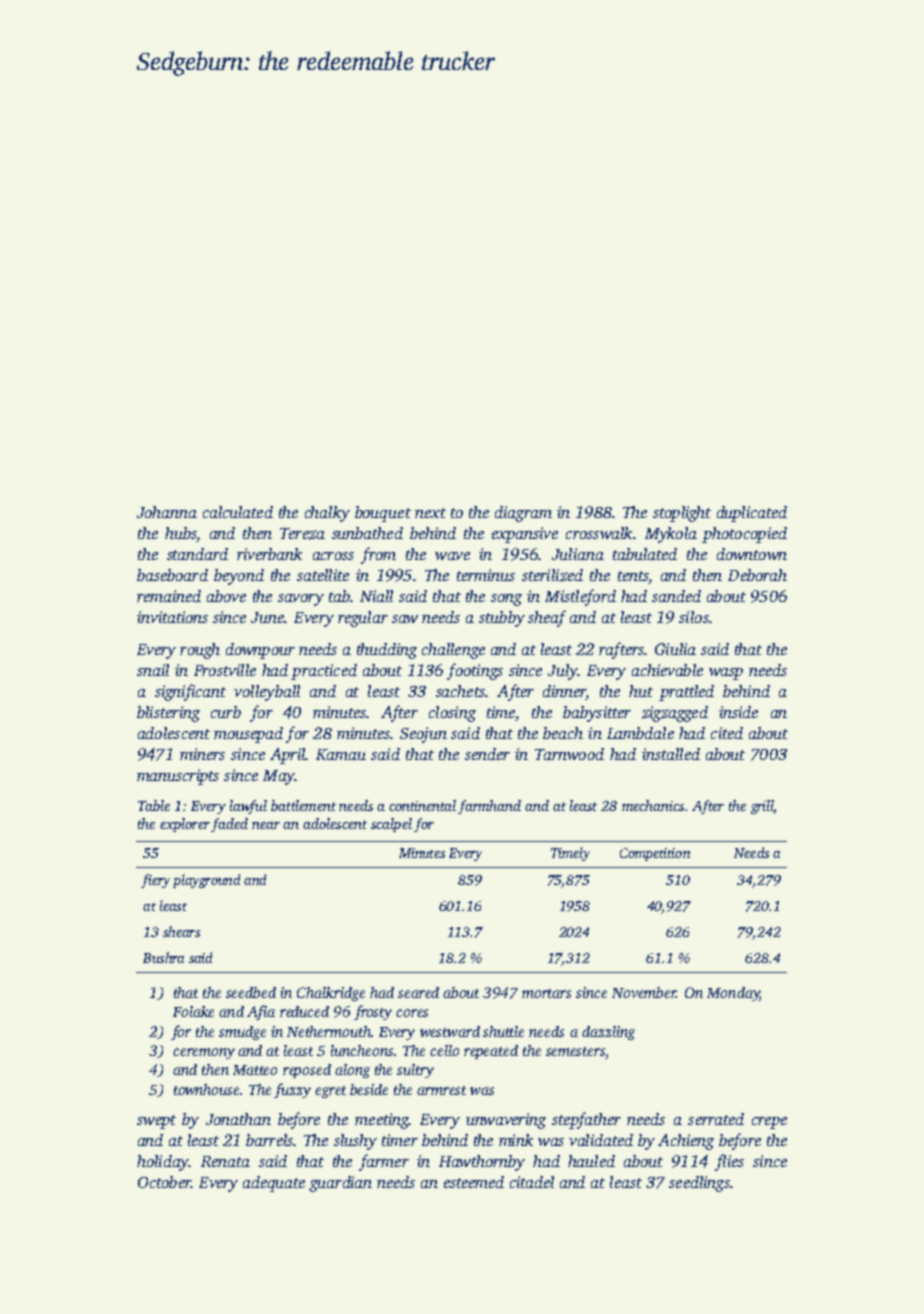 Image resolution: width=924 pixels, height=1314 pixels. What do you see at coordinates (154, 805) in the page?
I see `Table` at bounding box center [154, 805].
